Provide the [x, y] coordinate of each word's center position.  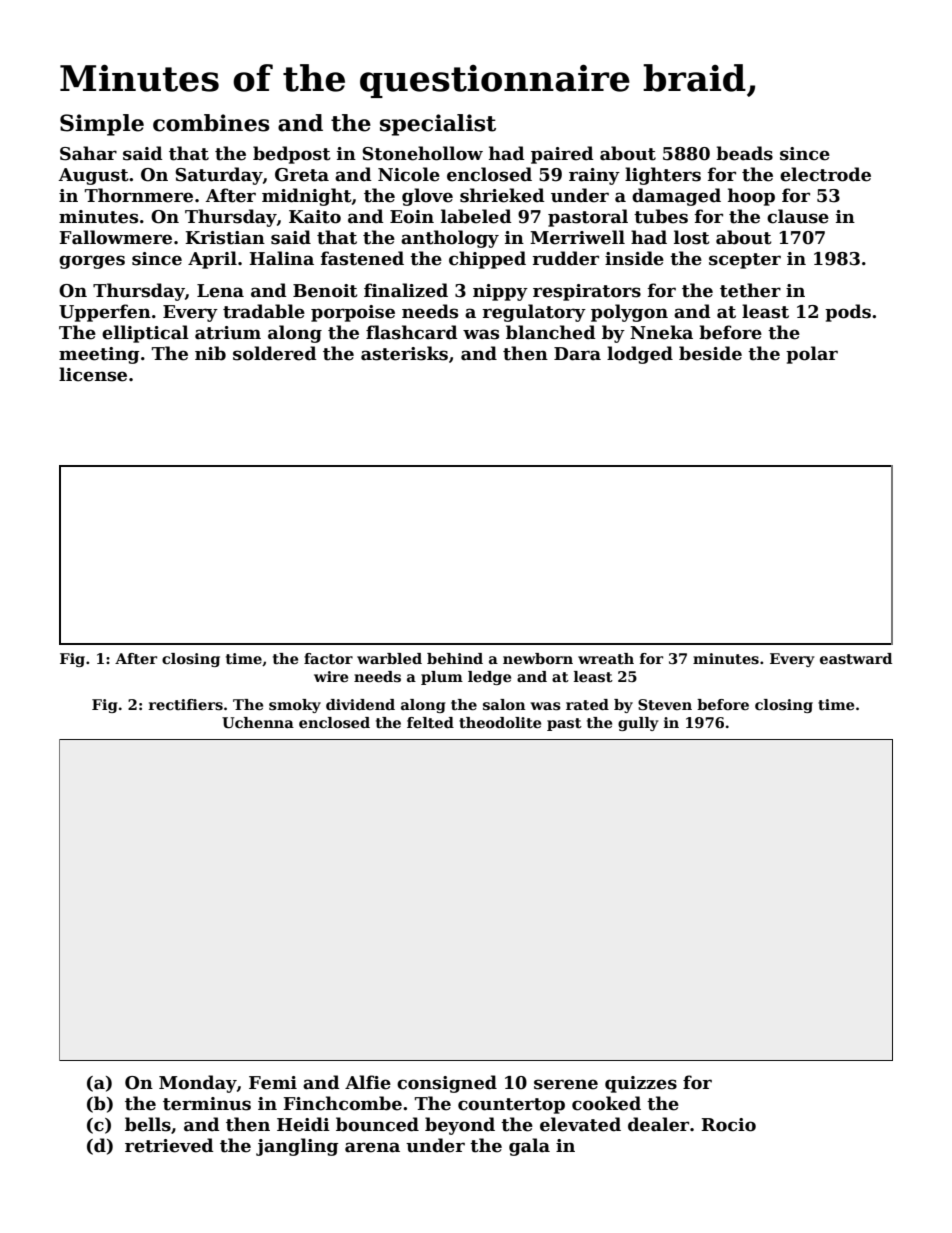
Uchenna [258, 723]
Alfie [368, 1082]
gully [638, 724]
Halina [281, 258]
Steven [665, 704]
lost [692, 237]
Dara [577, 354]
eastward [856, 658]
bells [148, 1124]
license [93, 374]
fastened [362, 258]
